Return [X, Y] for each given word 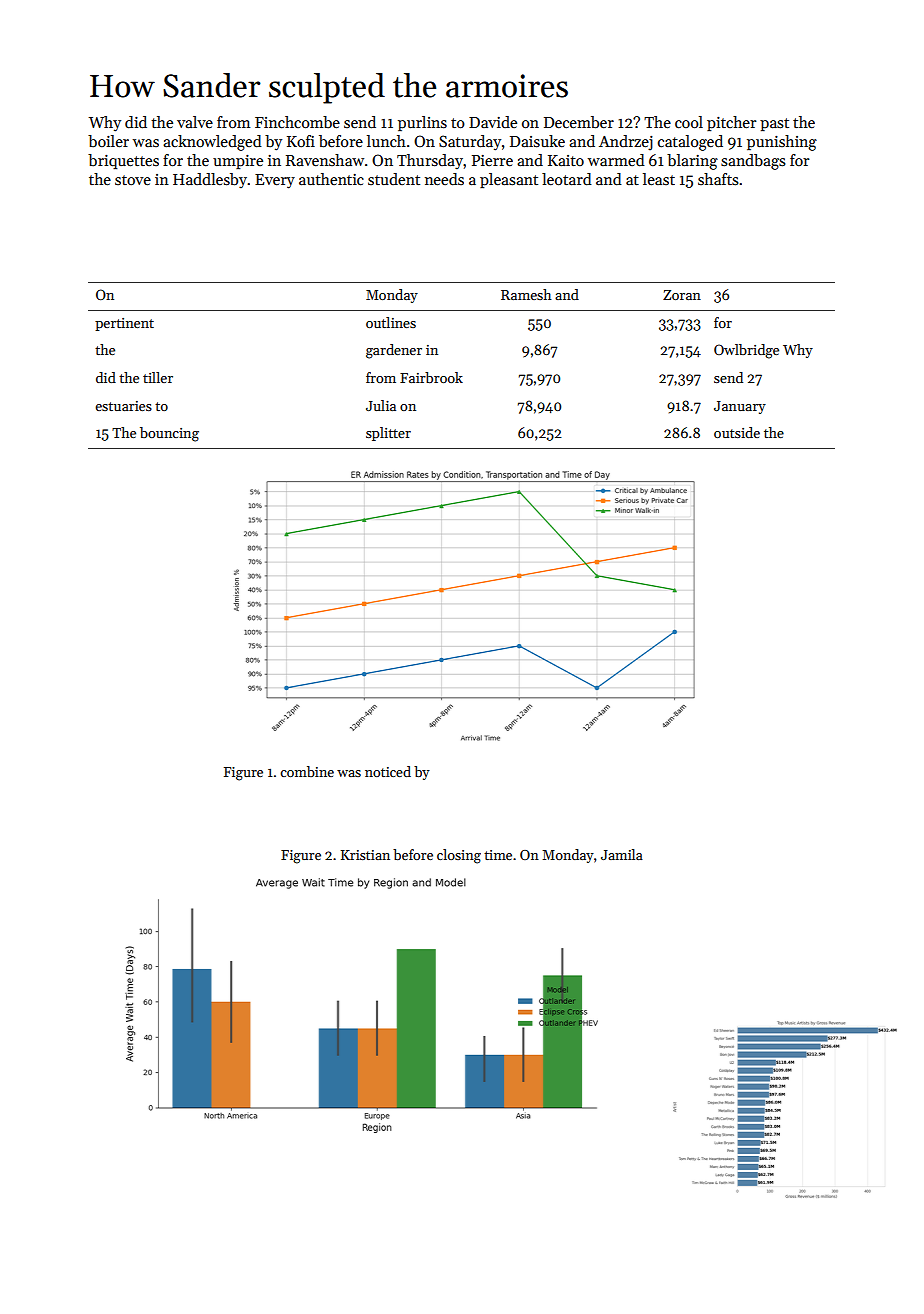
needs [444, 179]
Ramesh [526, 294]
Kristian [365, 855]
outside [737, 432]
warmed [616, 160]
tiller [158, 377]
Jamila [622, 854]
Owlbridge [746, 351]
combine [307, 771]
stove [133, 180]
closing [459, 856]
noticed [388, 771]
